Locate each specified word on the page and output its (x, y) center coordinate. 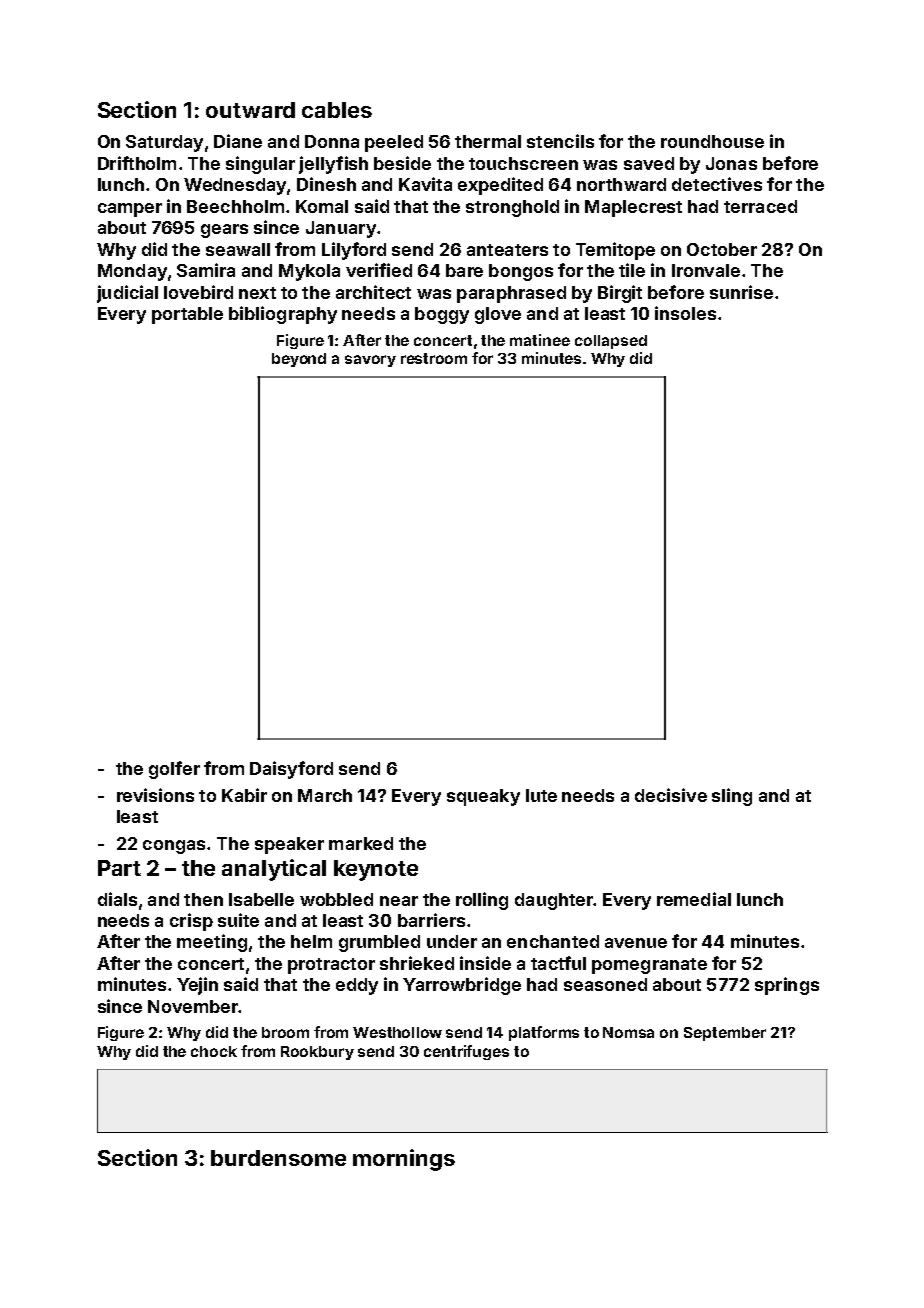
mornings (404, 1160)
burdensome (278, 1158)
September (725, 1034)
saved (649, 163)
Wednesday (235, 186)
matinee (540, 340)
